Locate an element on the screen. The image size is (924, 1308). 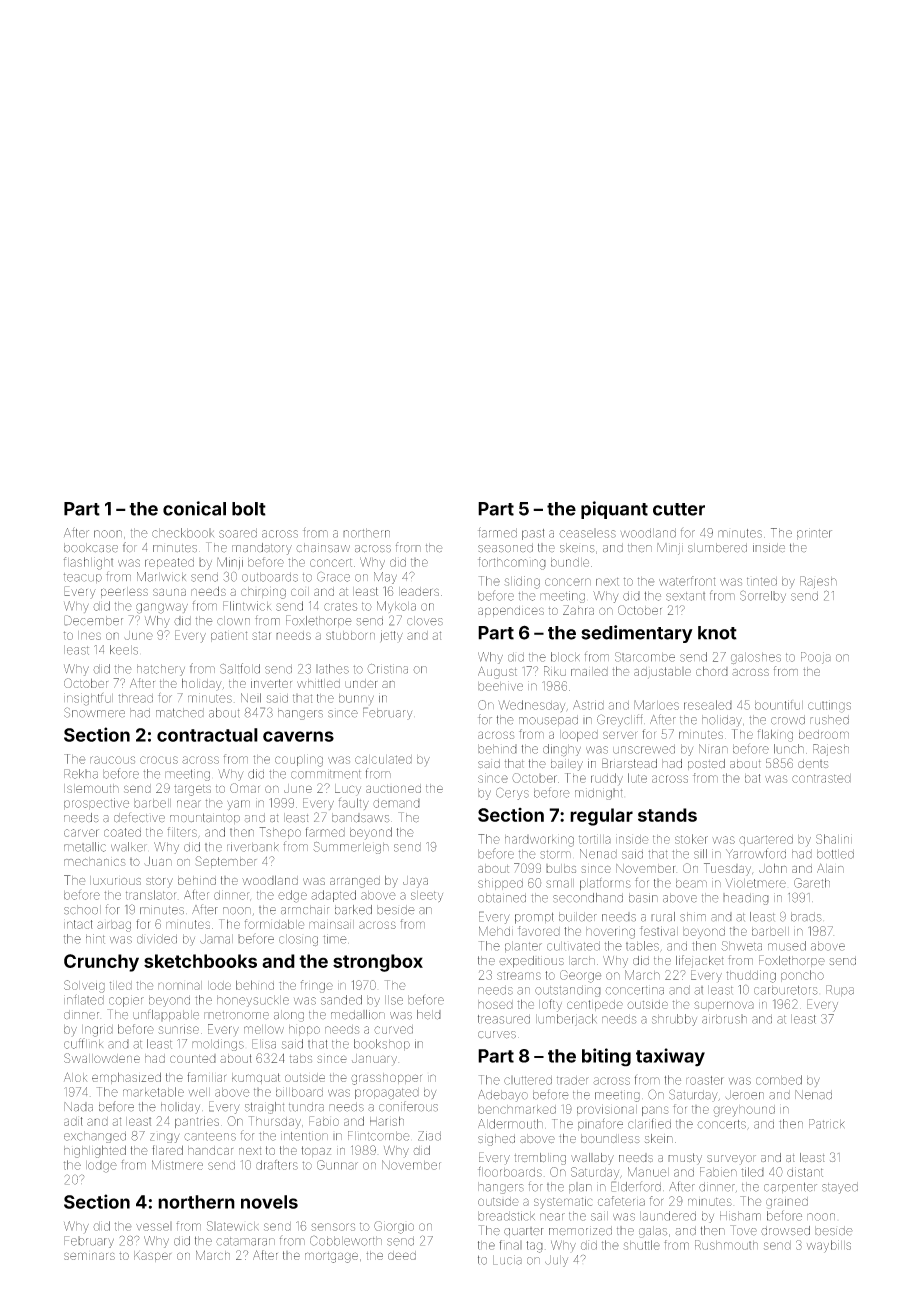
catamaran is located at coordinates (245, 1241).
